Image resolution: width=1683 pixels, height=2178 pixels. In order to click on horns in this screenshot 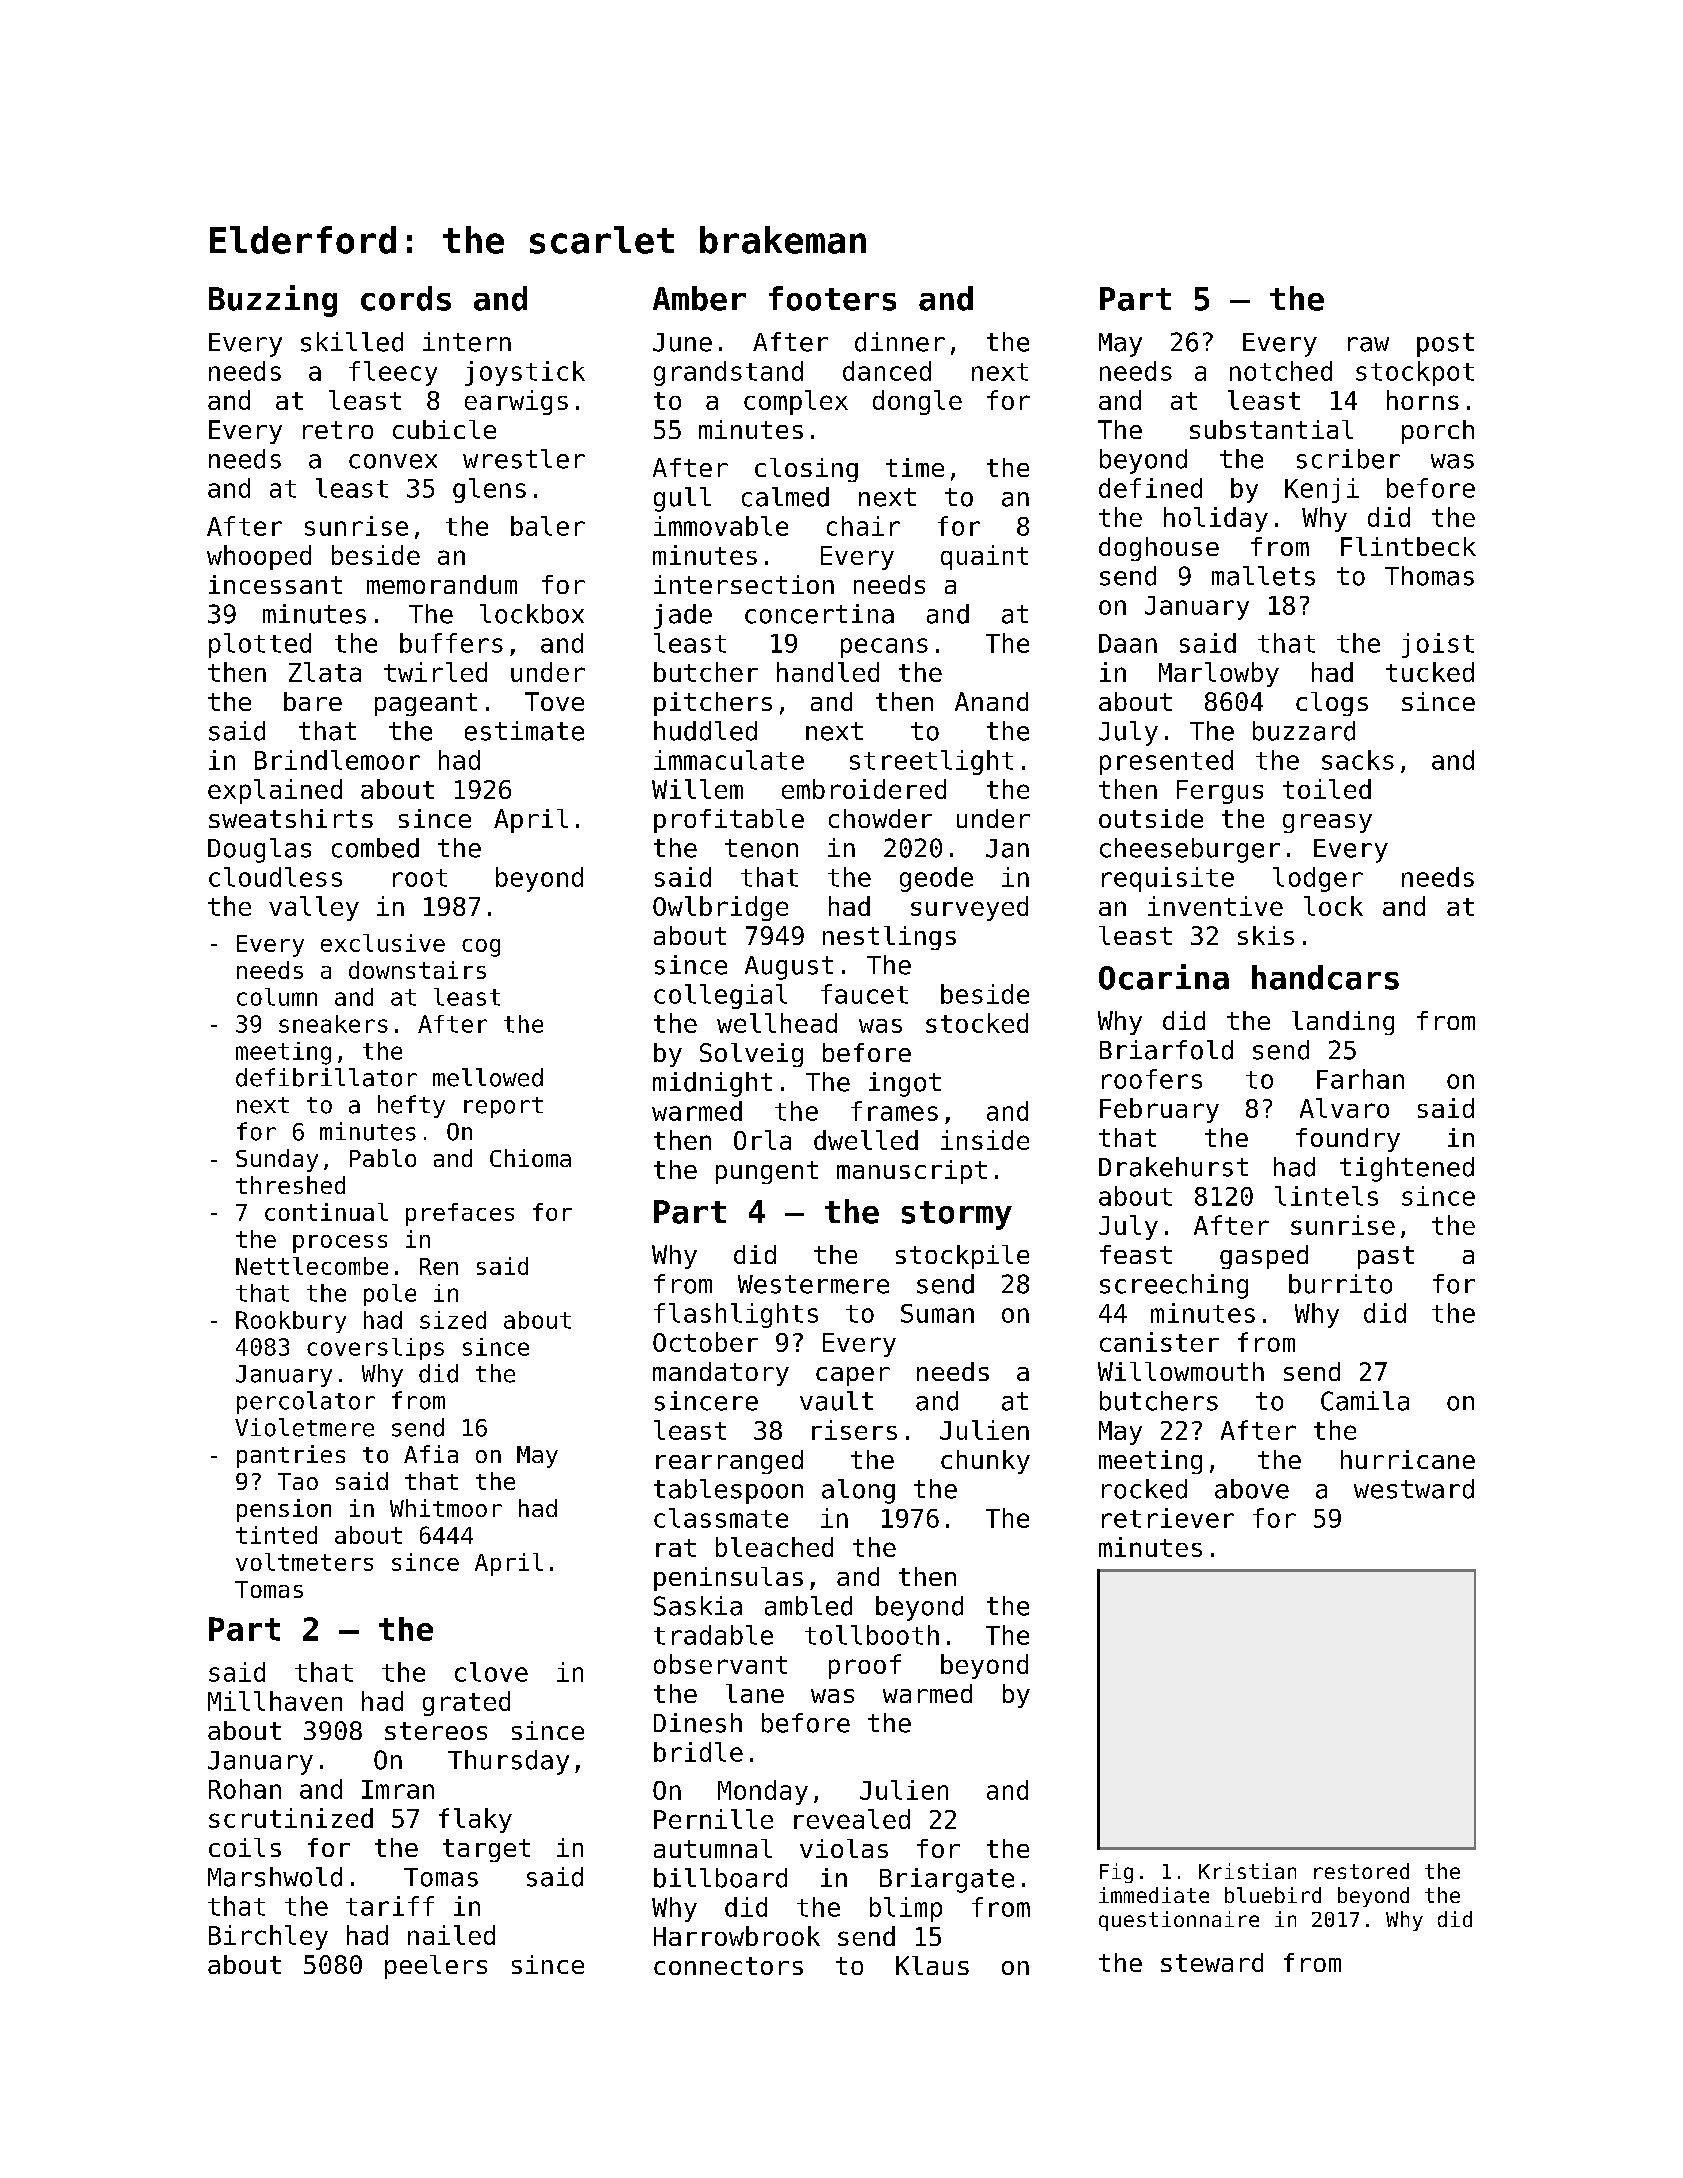, I will do `click(1423, 400)`.
